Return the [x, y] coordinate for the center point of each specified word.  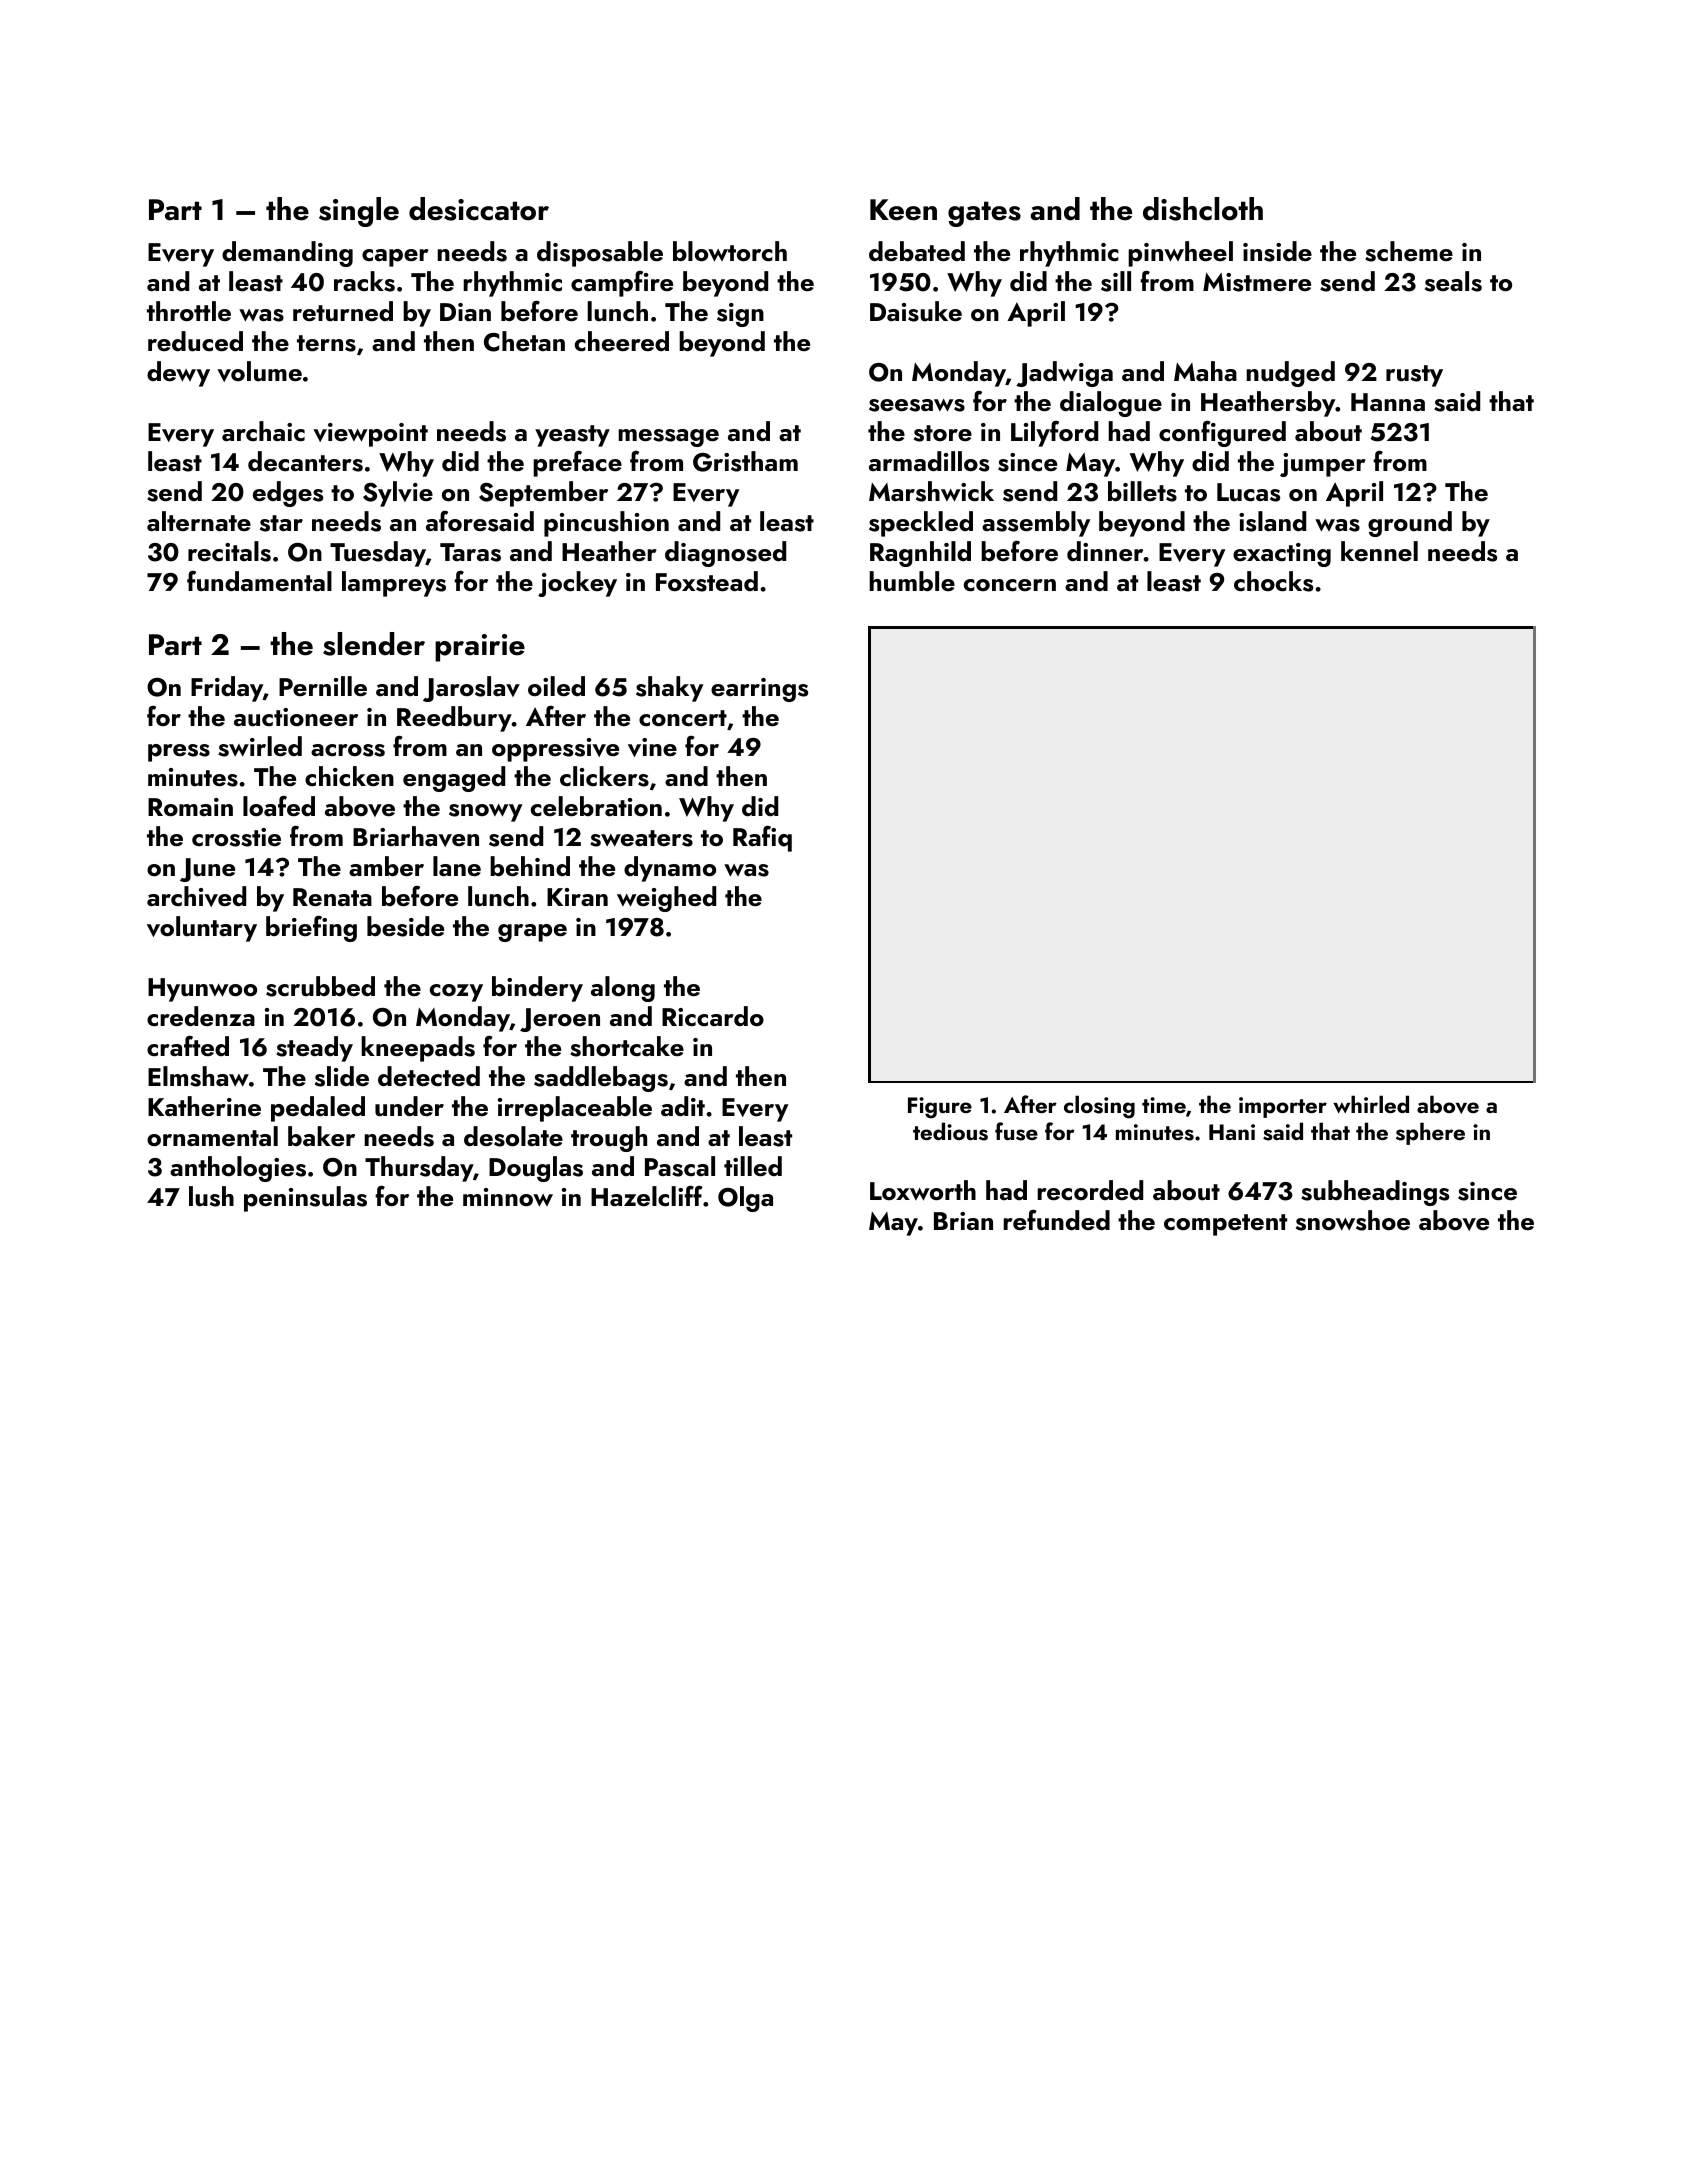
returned [343, 311]
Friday [227, 689]
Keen [903, 210]
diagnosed [725, 554]
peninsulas [305, 1199]
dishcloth [1203, 209]
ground [1410, 524]
